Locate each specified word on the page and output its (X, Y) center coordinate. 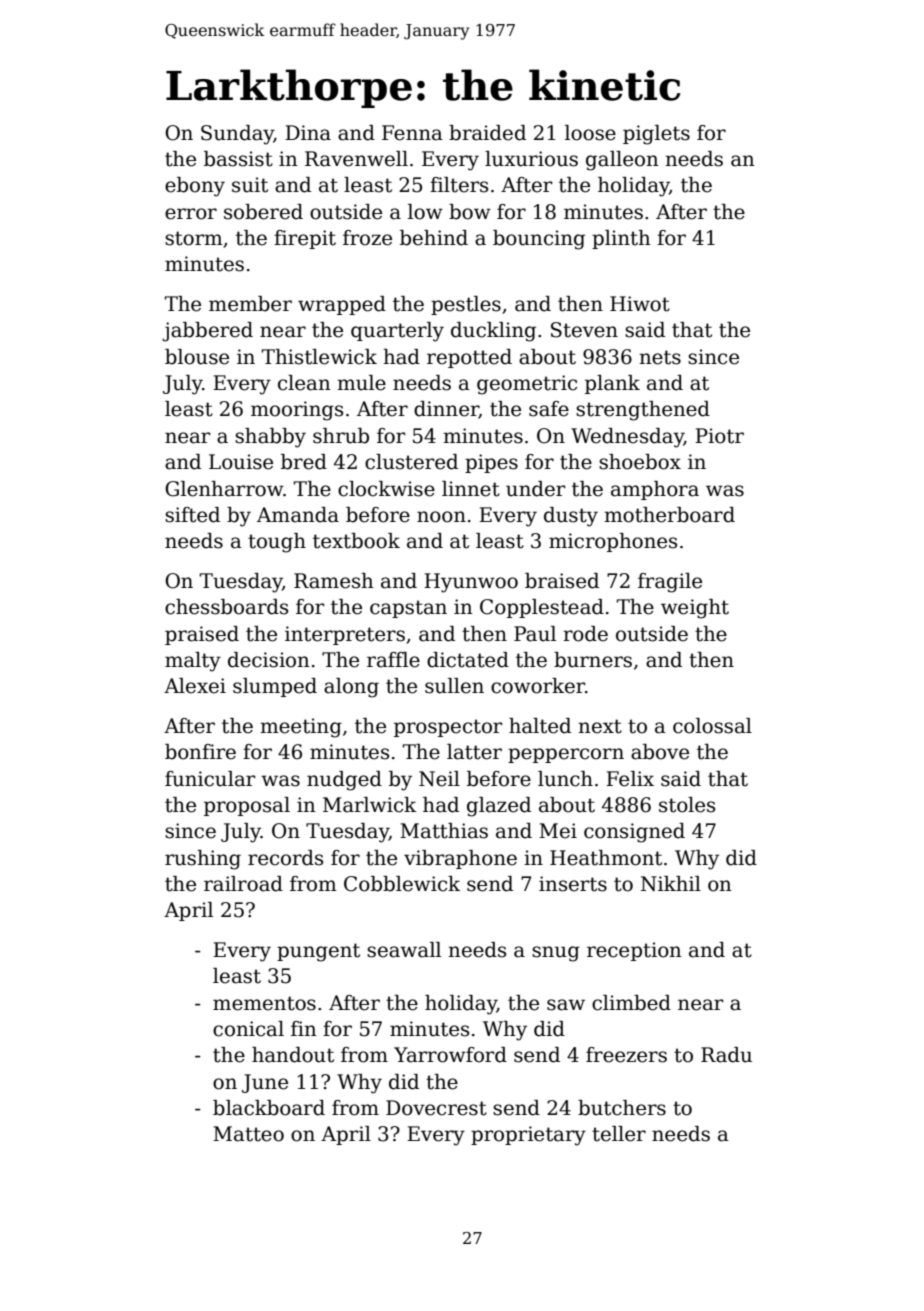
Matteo (248, 1134)
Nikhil (671, 884)
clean (304, 383)
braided (487, 133)
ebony (195, 187)
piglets (656, 135)
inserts (573, 884)
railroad (243, 884)
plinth (621, 239)
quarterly (397, 332)
